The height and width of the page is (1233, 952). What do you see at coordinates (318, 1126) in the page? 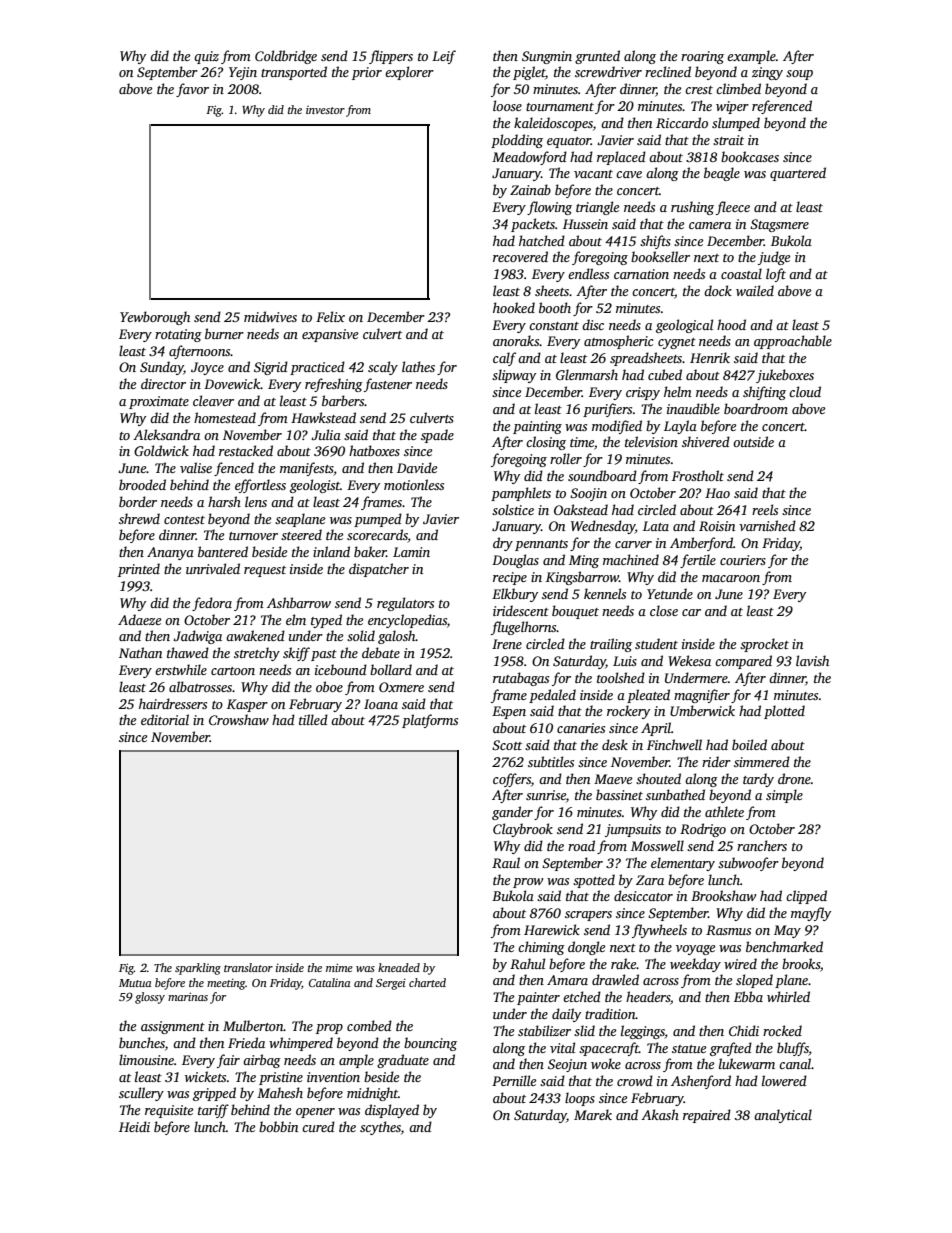
I see `cured` at bounding box center [318, 1126].
